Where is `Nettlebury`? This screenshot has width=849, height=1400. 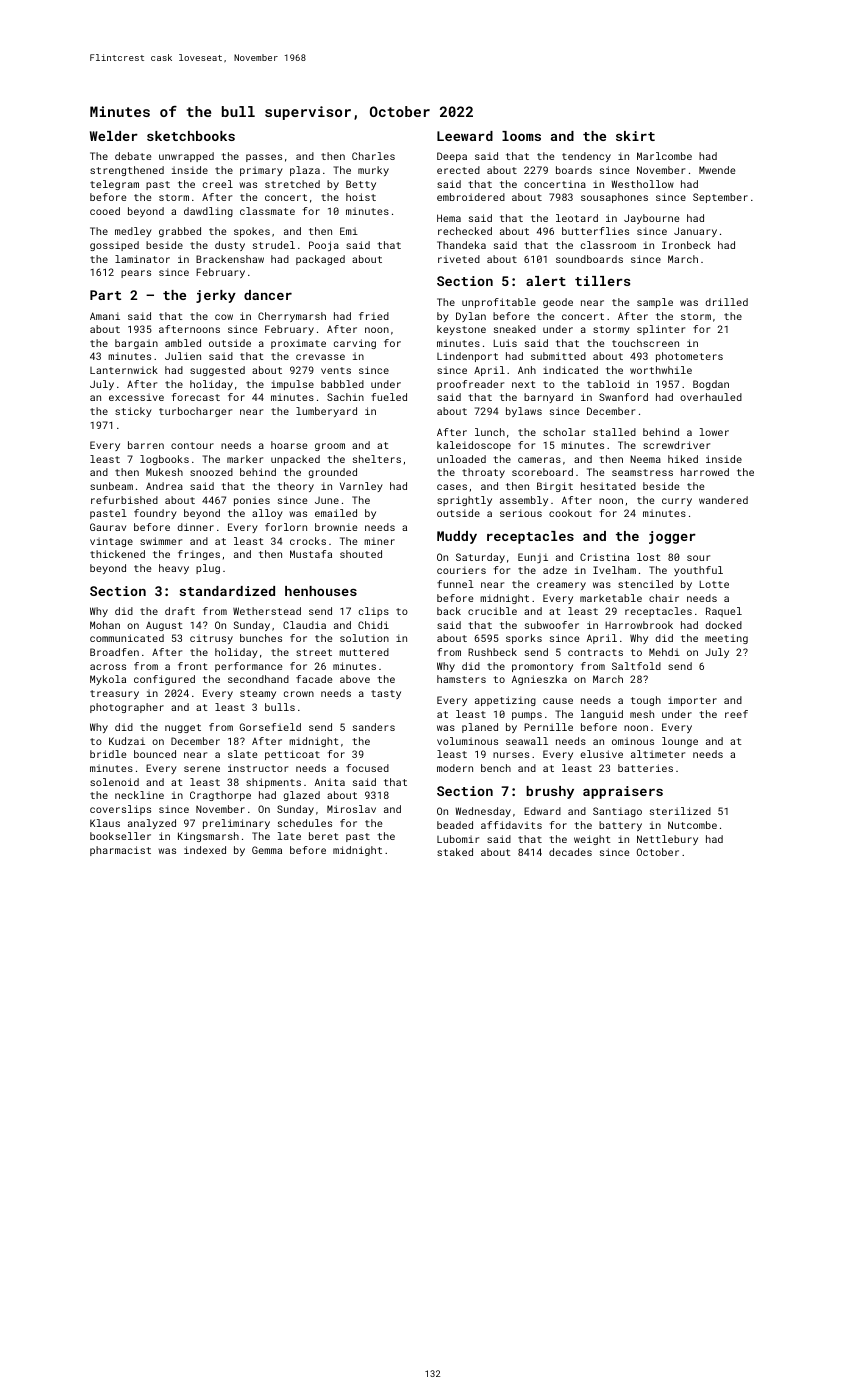
Nettlebury is located at coordinates (667, 840).
